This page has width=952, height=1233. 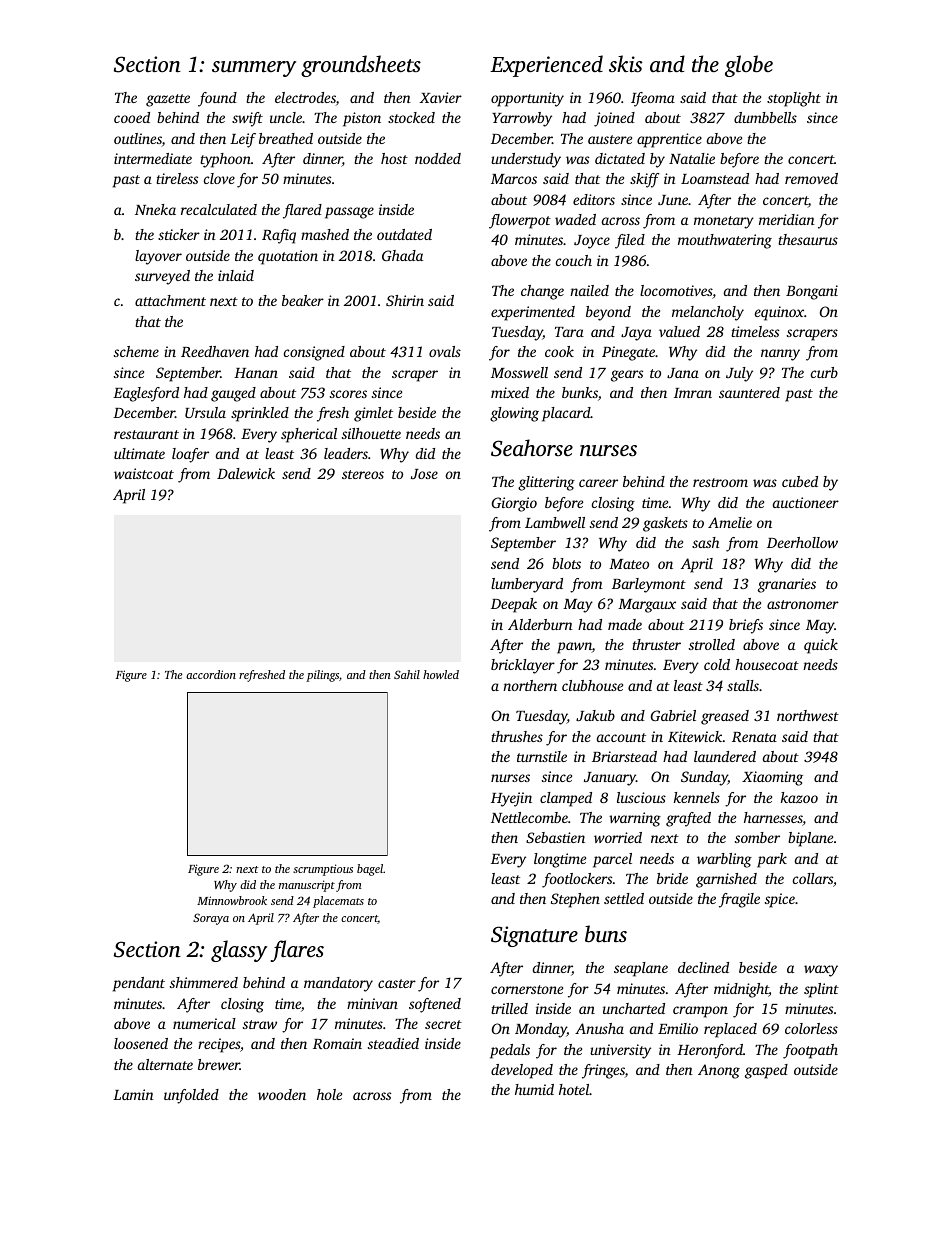 I want to click on gazette, so click(x=168, y=100).
